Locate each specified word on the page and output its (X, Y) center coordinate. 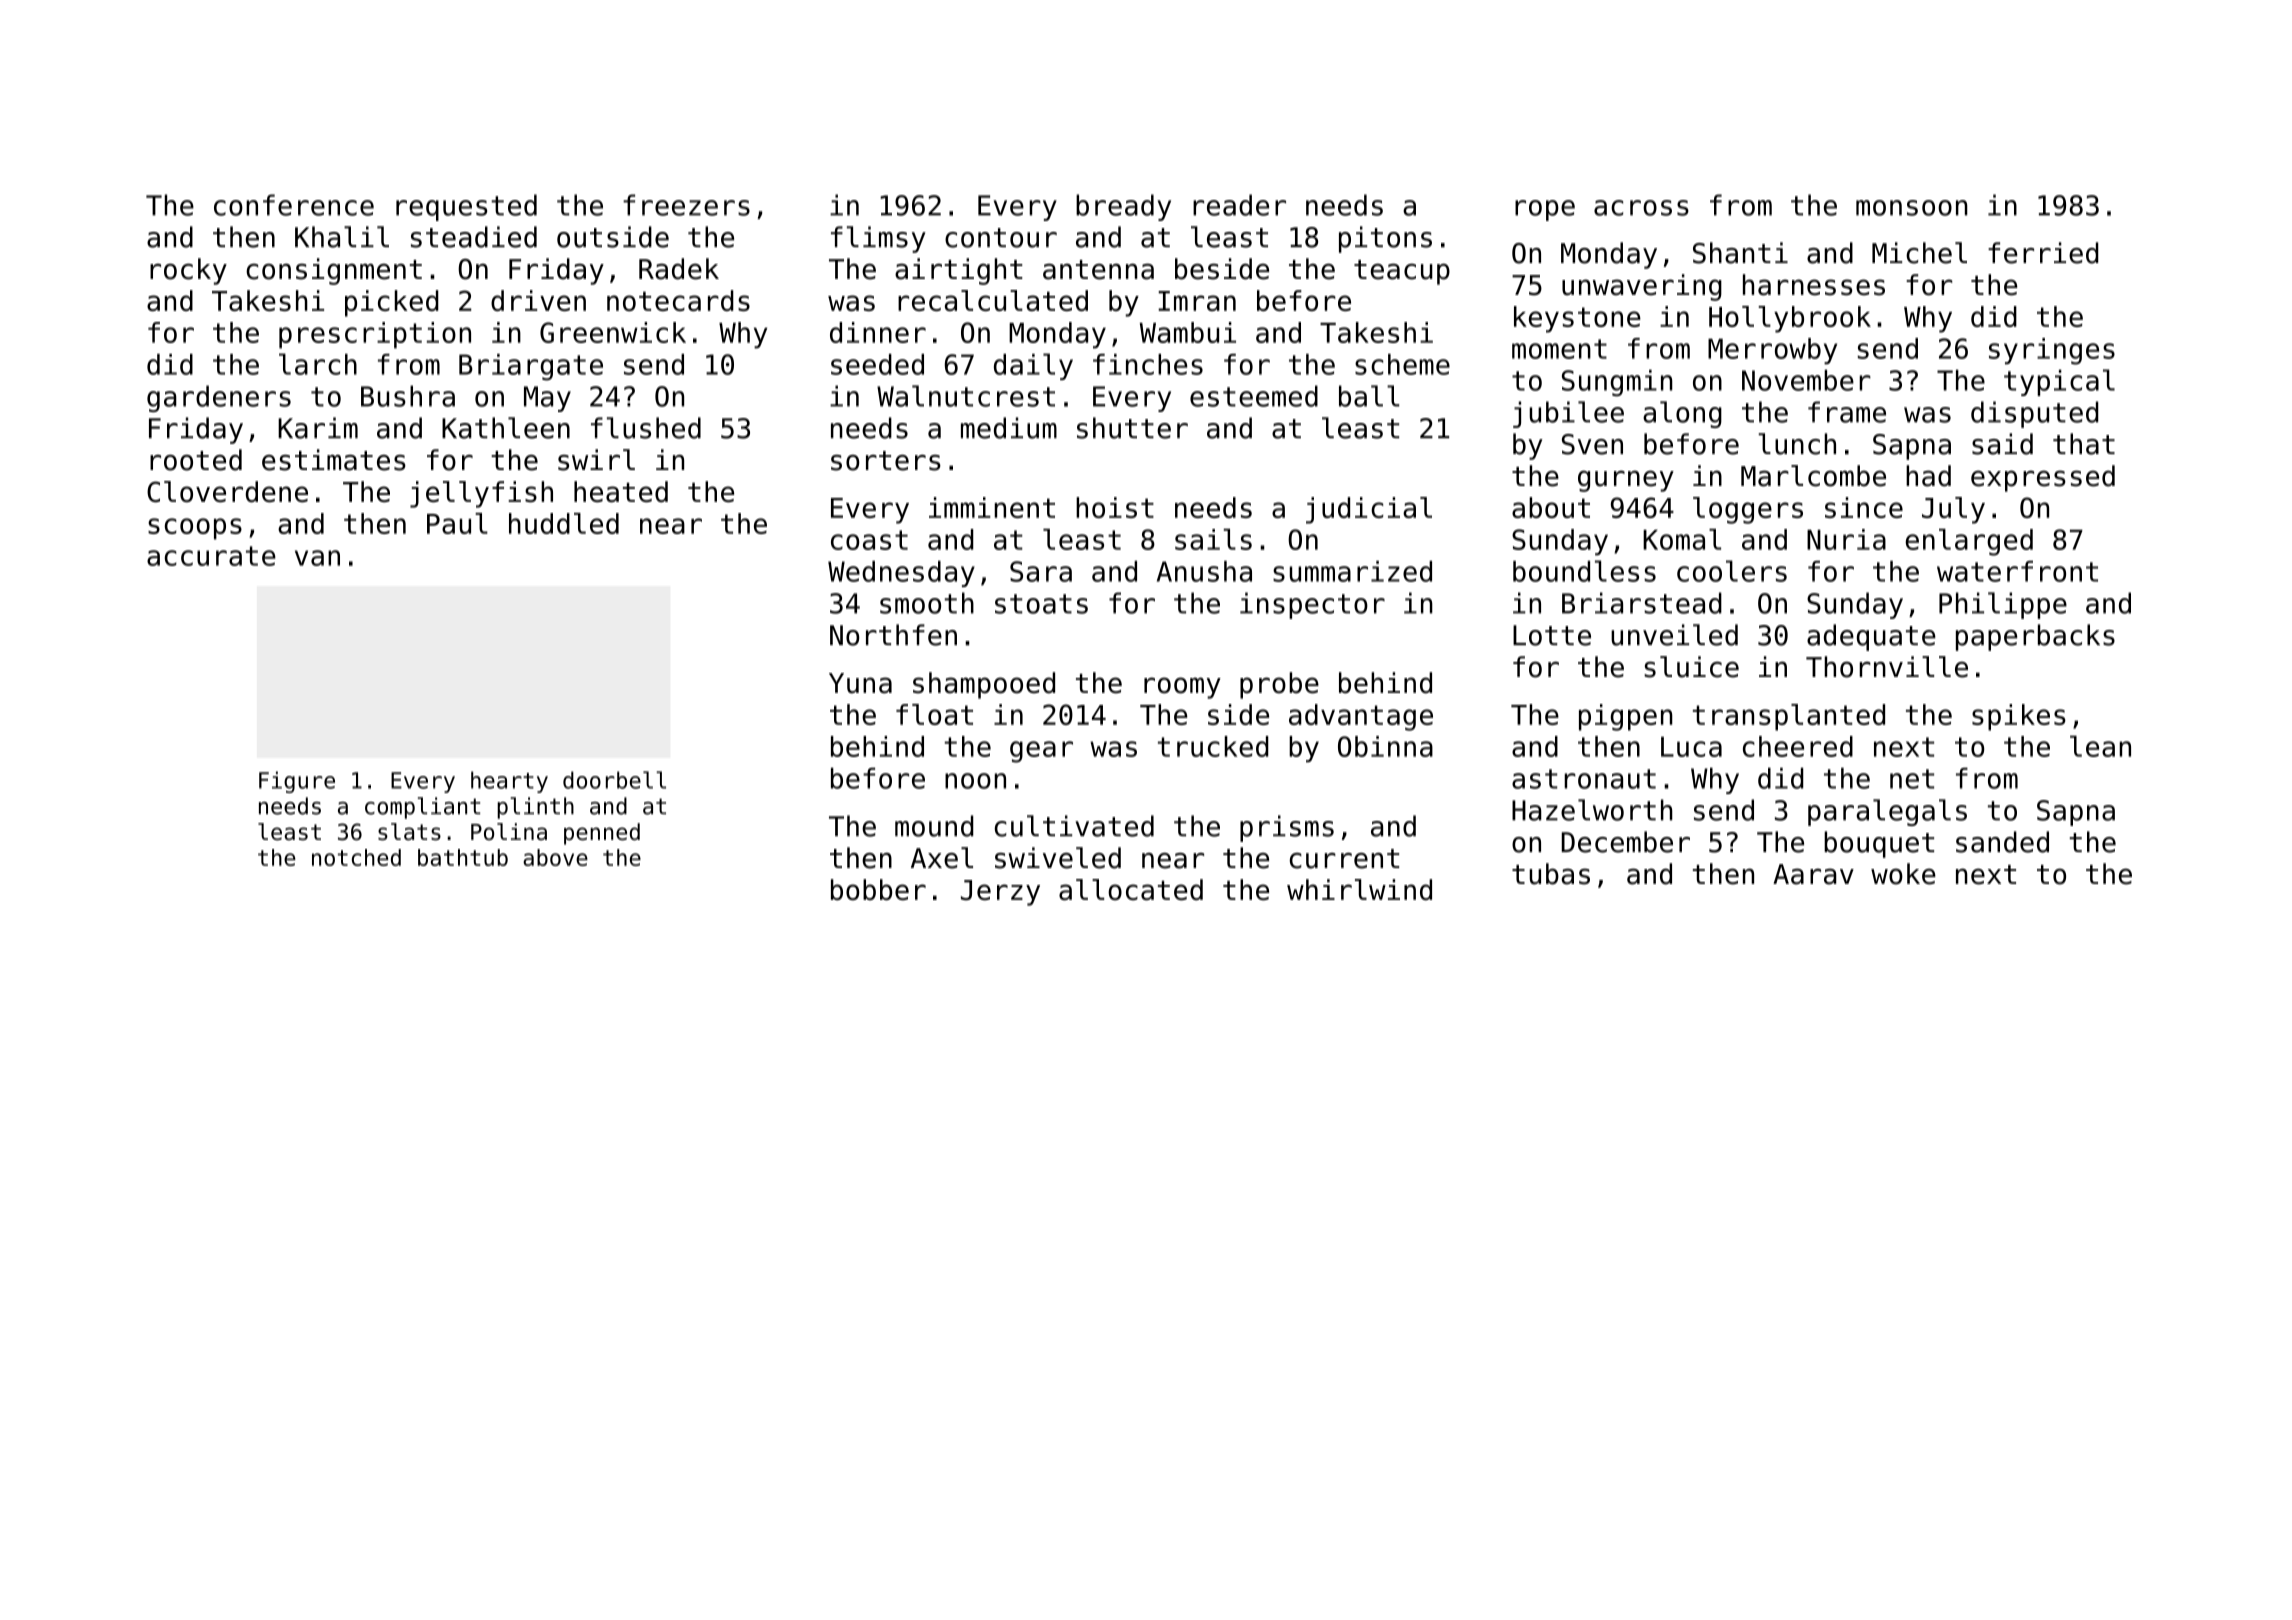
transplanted (1789, 717)
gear (1041, 752)
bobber (878, 890)
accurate (211, 556)
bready (1123, 207)
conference (294, 205)
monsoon (1912, 208)
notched (356, 857)
